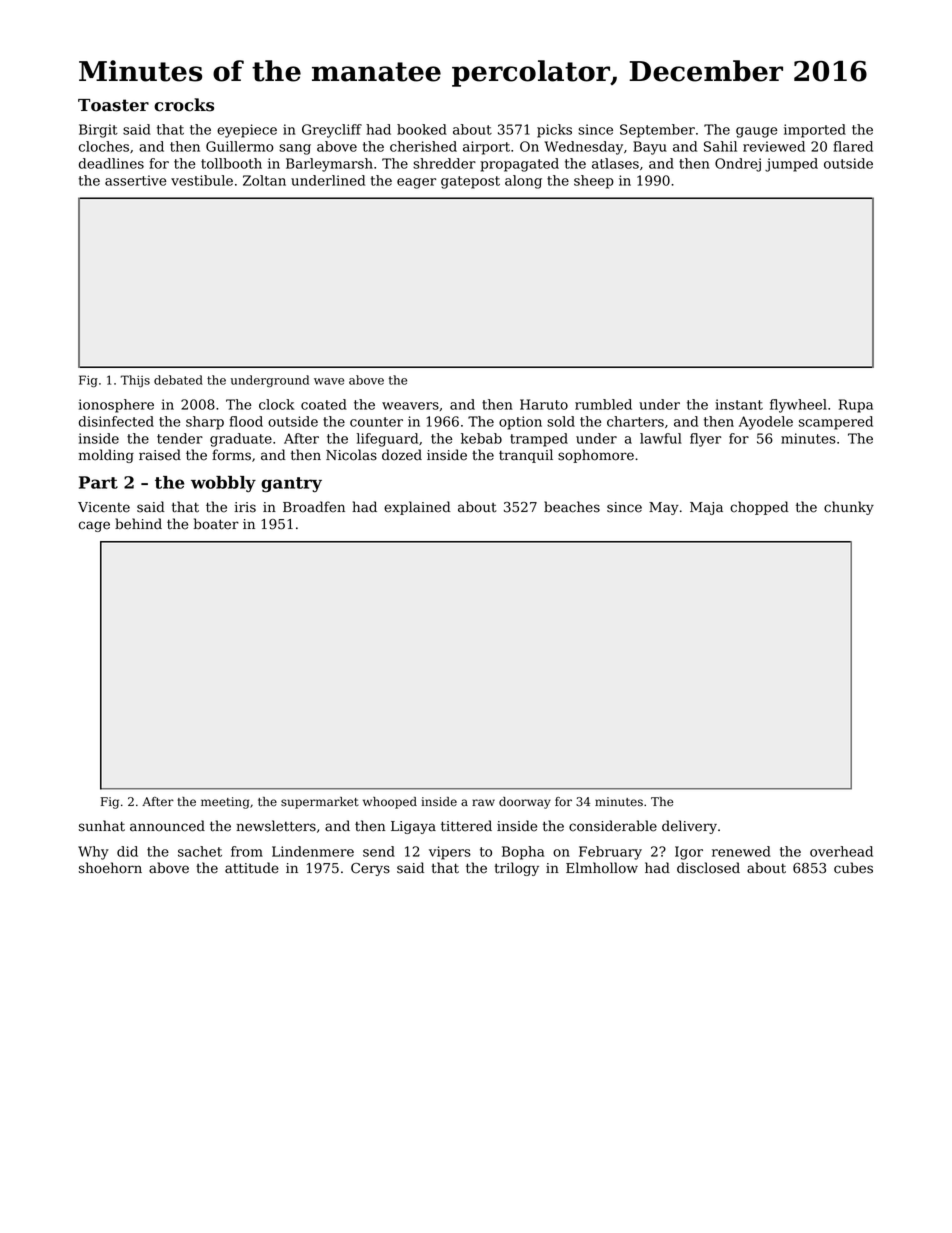 This document has height=1233, width=952. Describe the element at coordinates (836, 423) in the document. I see `scampered` at that location.
